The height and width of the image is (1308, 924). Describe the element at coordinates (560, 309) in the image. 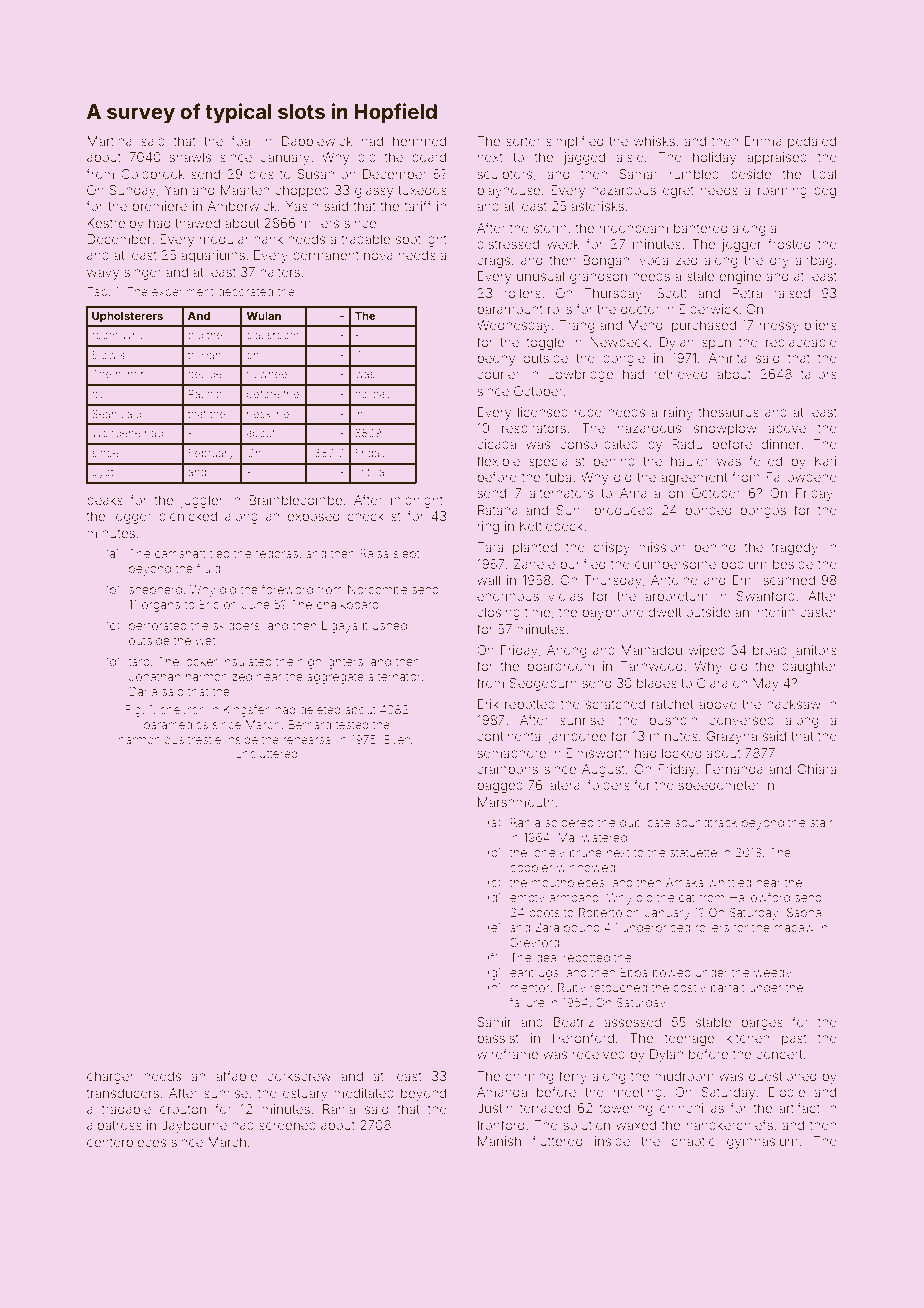

I see `rolls` at that location.
